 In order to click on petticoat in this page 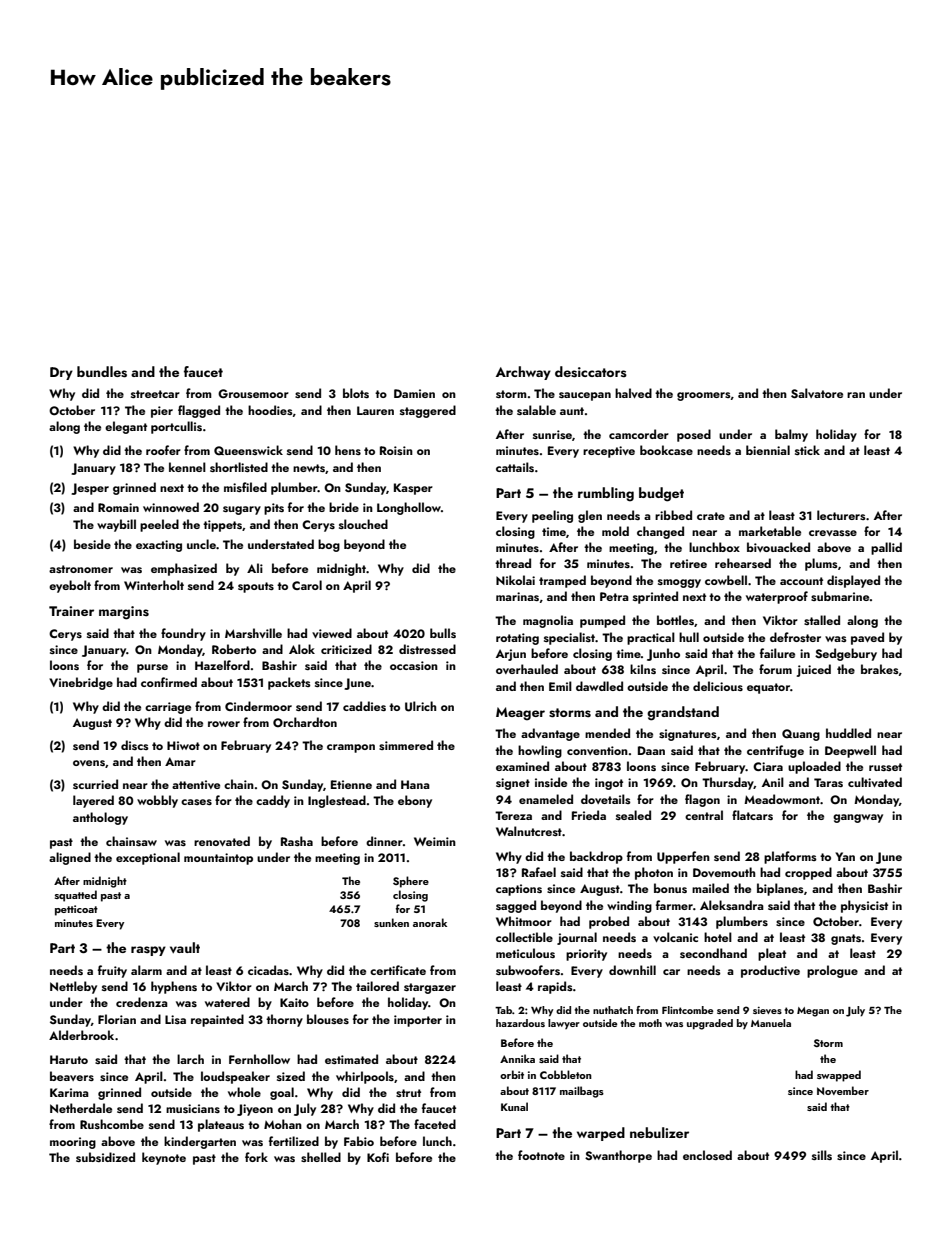, I will do `click(76, 910)`.
